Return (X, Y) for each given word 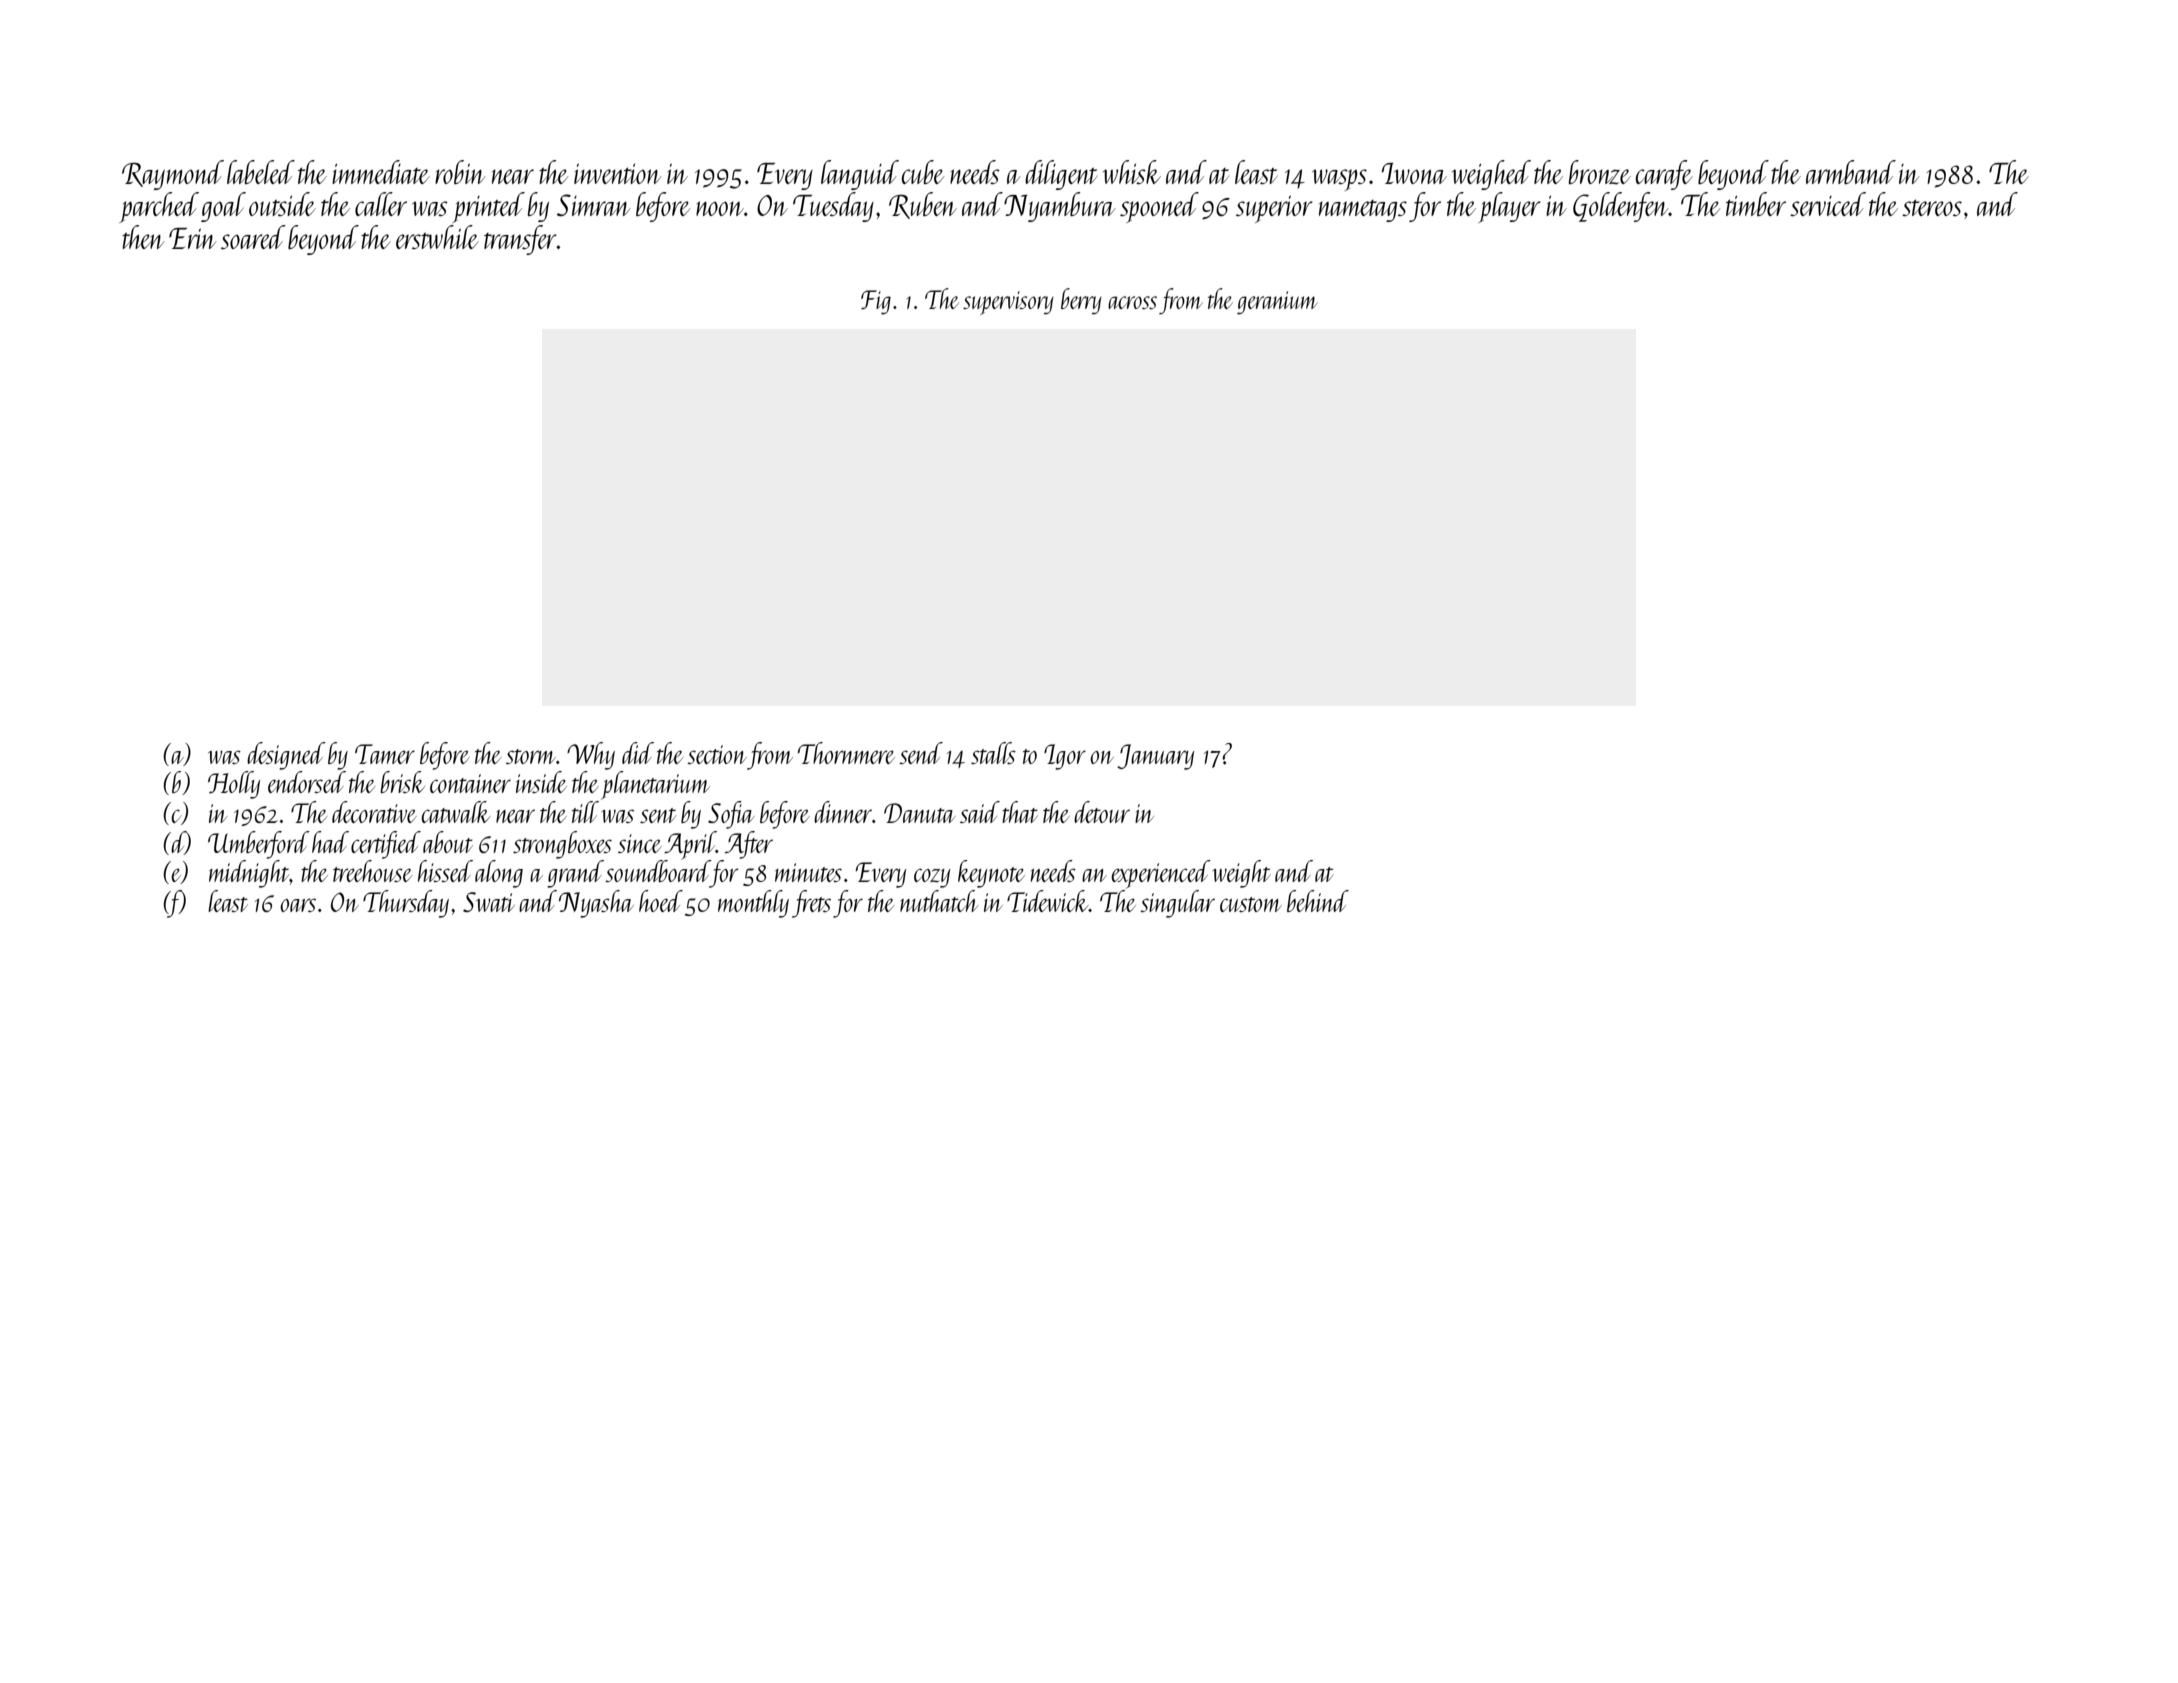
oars (298, 905)
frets (811, 904)
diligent (1061, 175)
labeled (261, 172)
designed (286, 756)
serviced (1828, 204)
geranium (1277, 303)
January (1155, 757)
